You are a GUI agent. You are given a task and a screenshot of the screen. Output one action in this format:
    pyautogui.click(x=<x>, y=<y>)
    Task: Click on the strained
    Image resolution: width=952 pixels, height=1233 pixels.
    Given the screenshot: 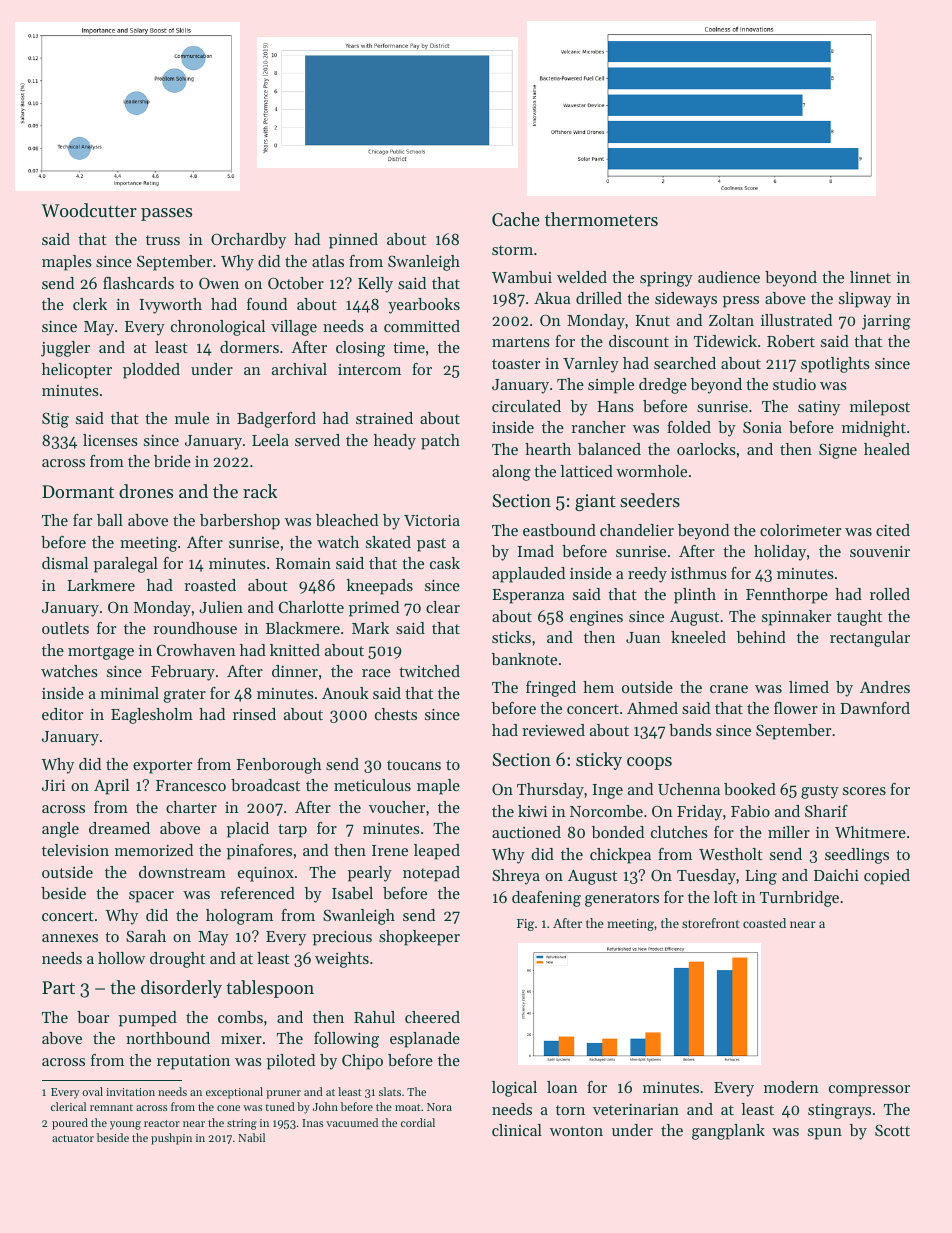 What is the action you would take?
    pyautogui.click(x=384, y=418)
